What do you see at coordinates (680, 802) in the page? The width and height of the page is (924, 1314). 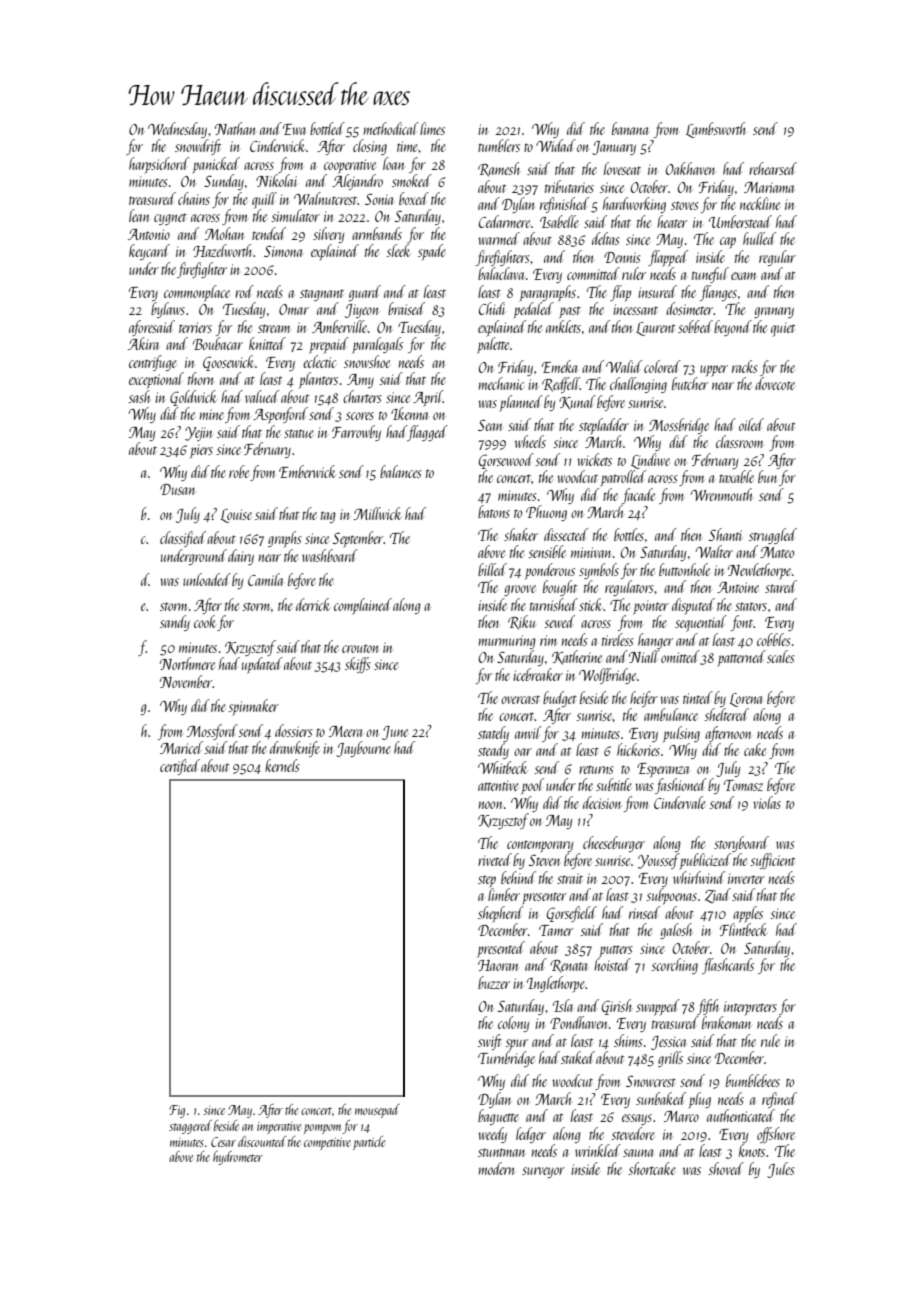 I see `Cindervale` at bounding box center [680, 802].
